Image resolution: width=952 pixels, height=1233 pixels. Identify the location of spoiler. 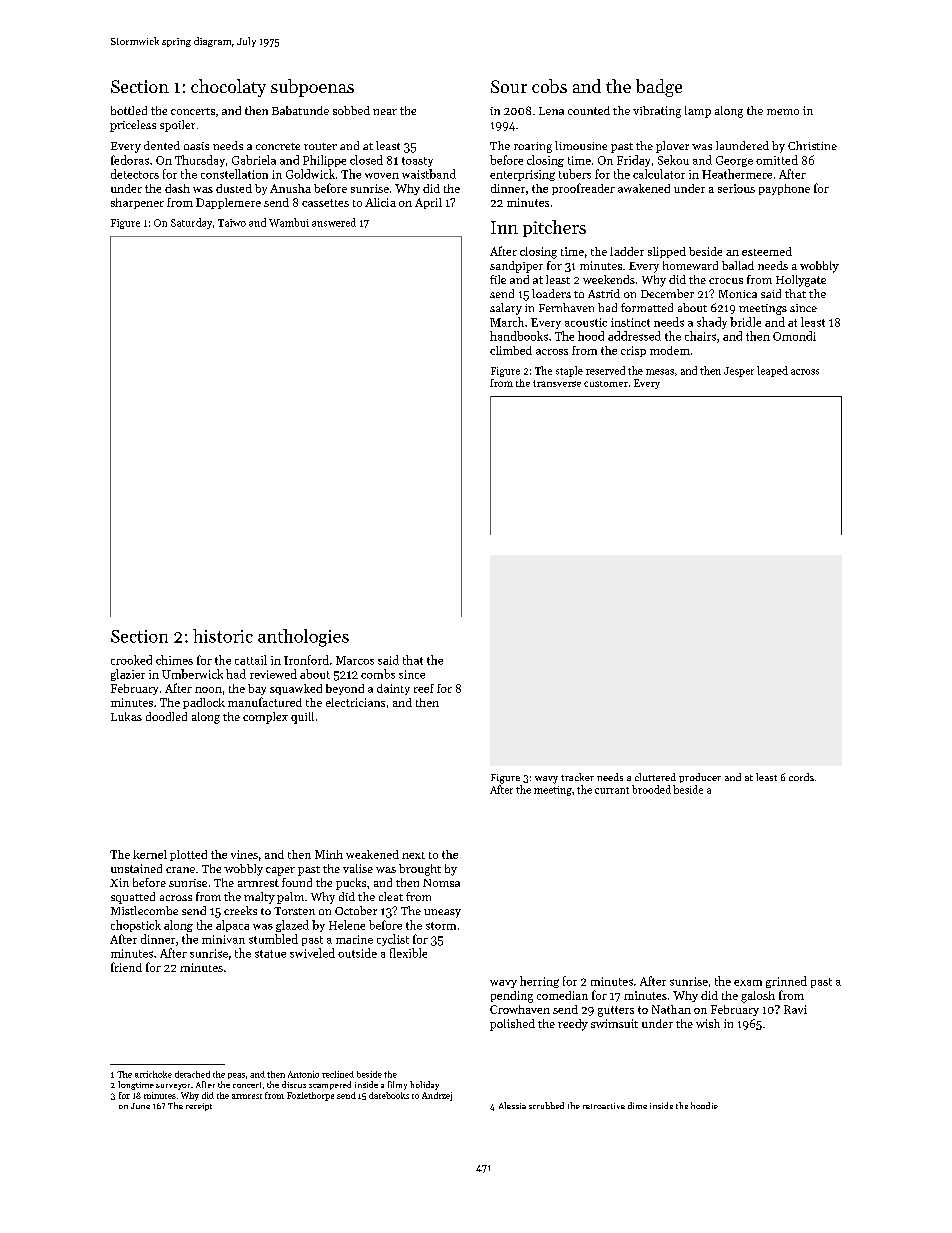
(177, 126).
